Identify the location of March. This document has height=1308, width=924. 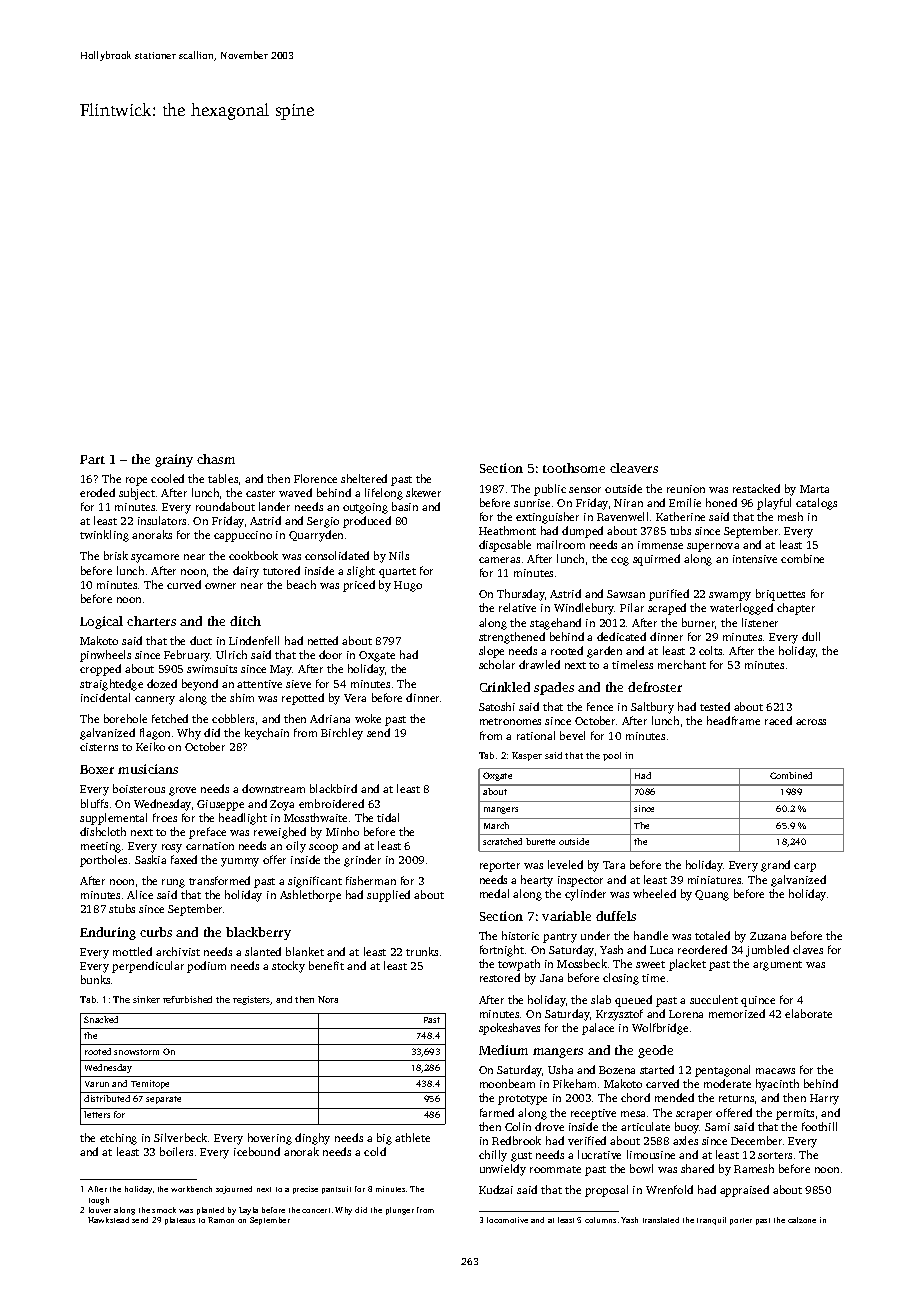
(496, 825).
